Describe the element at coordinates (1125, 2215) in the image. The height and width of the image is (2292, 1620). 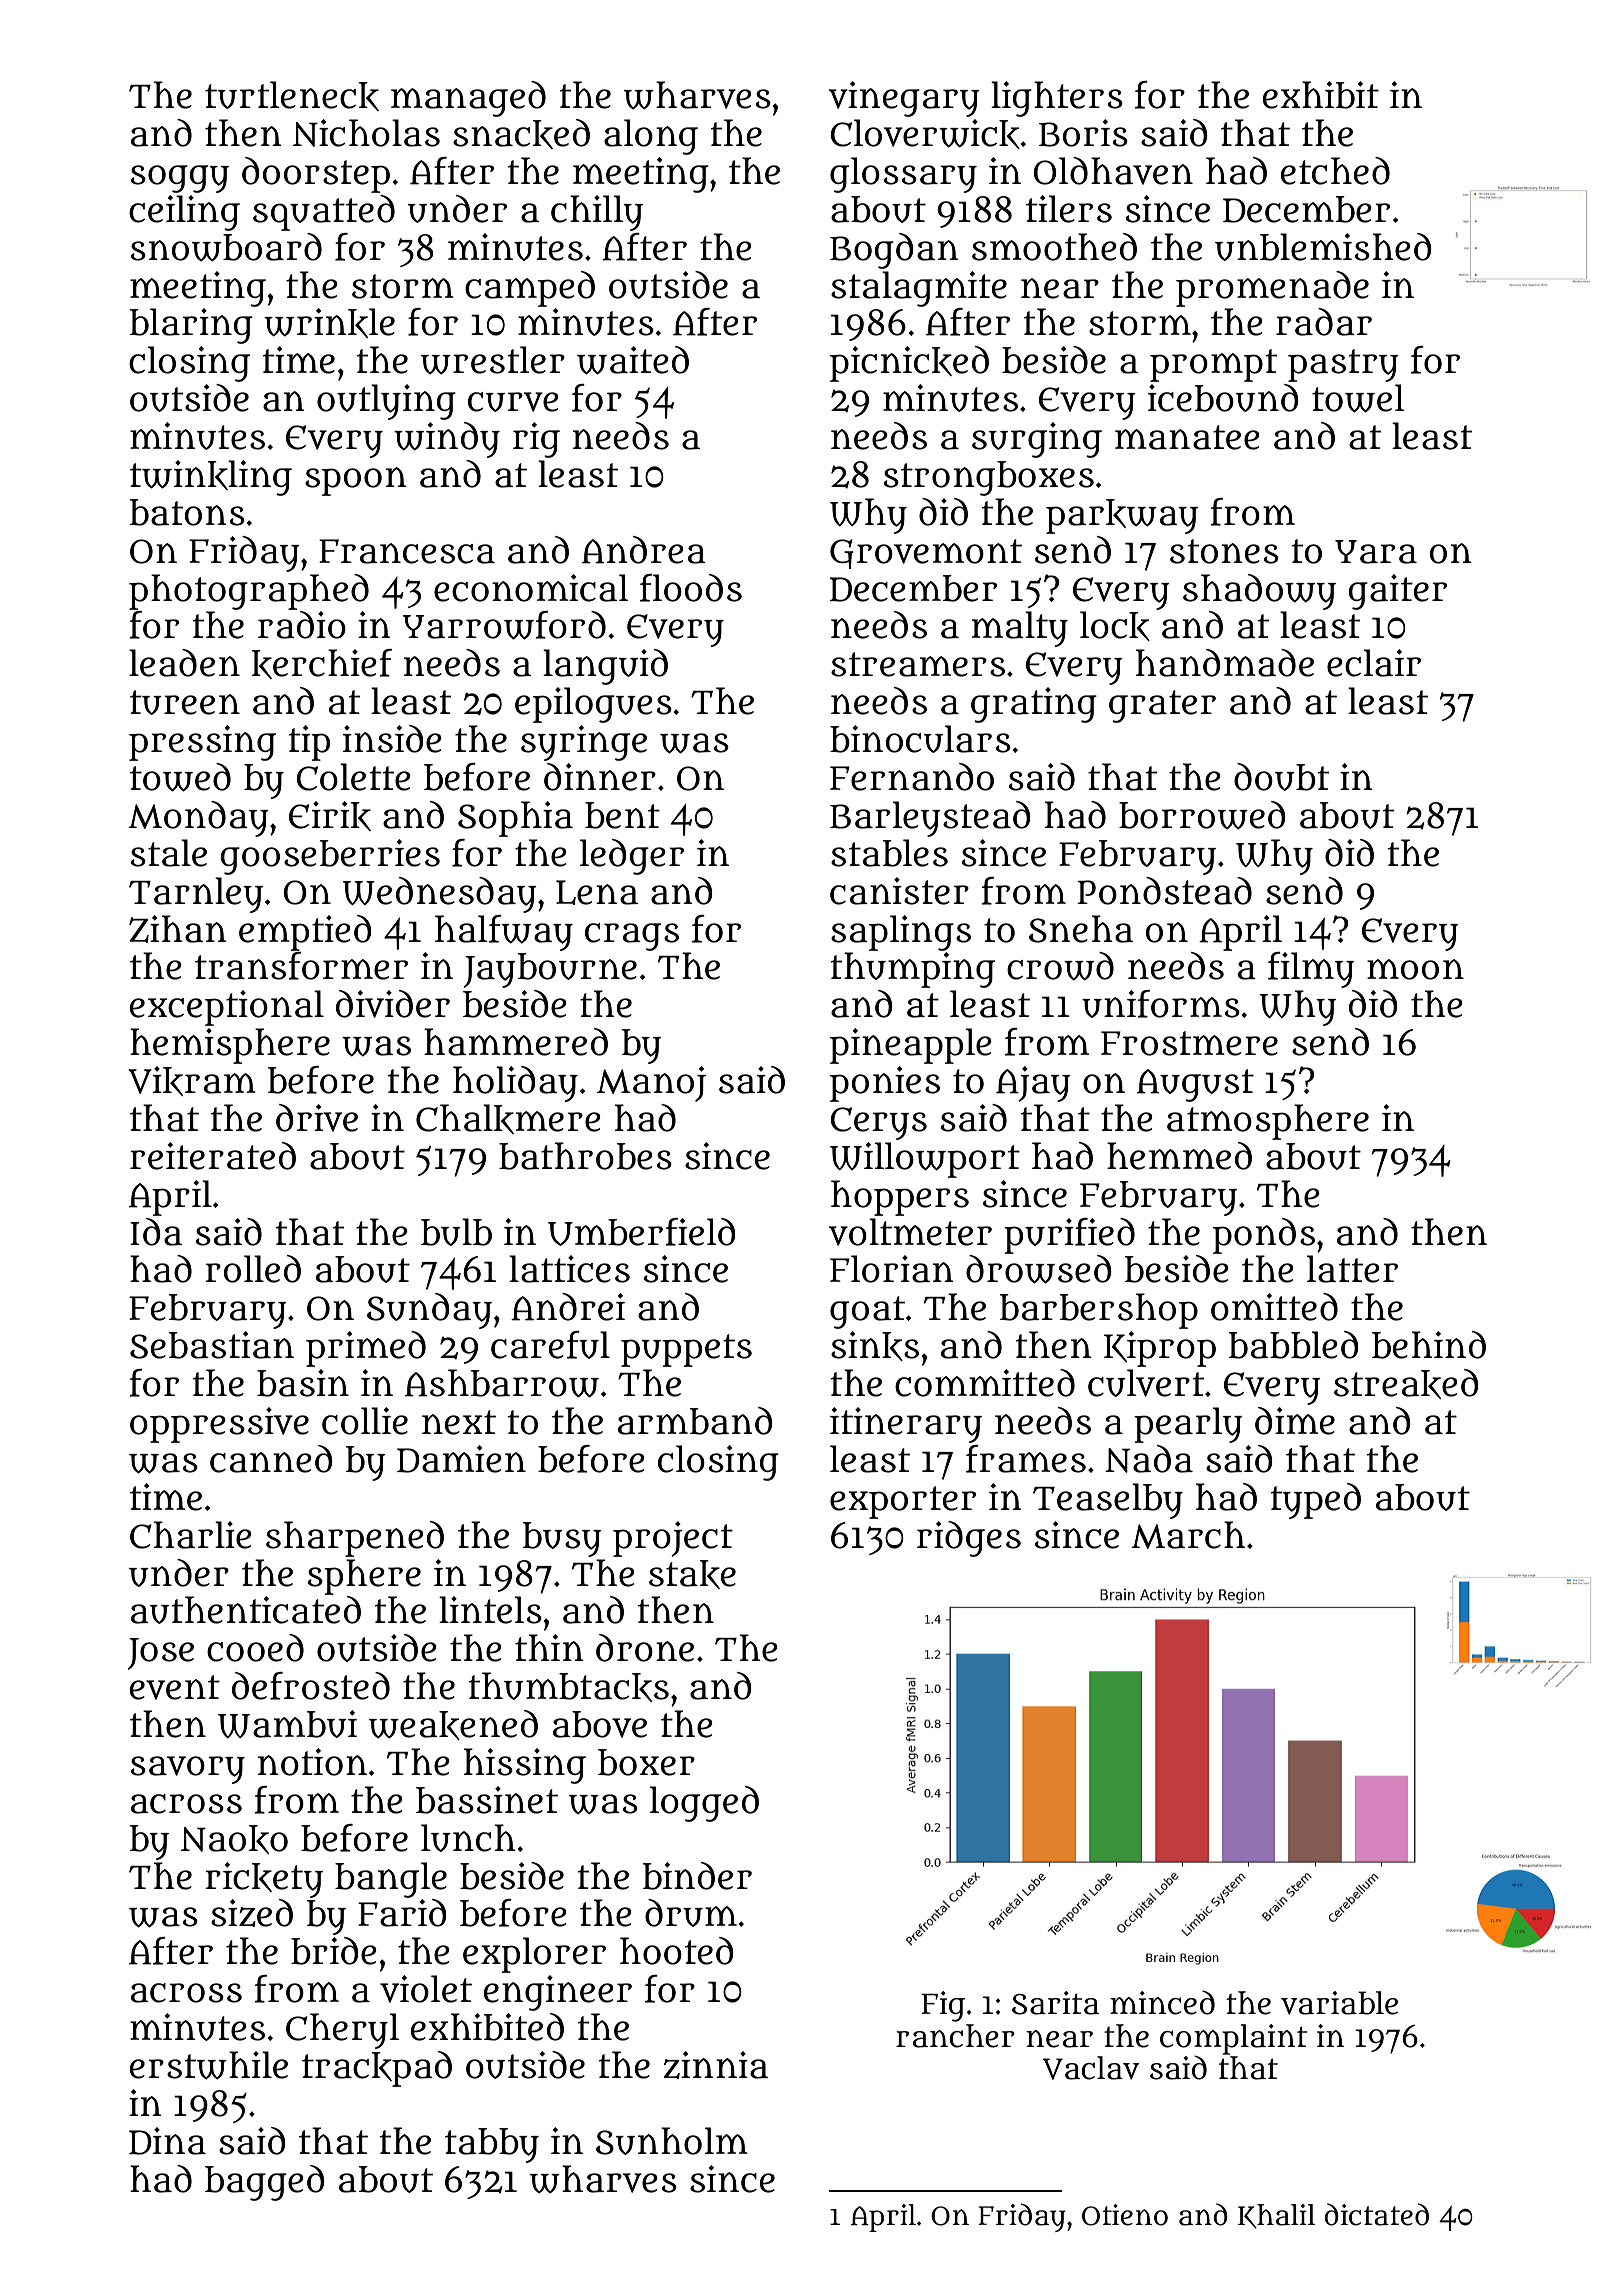
I see `Otieno` at that location.
